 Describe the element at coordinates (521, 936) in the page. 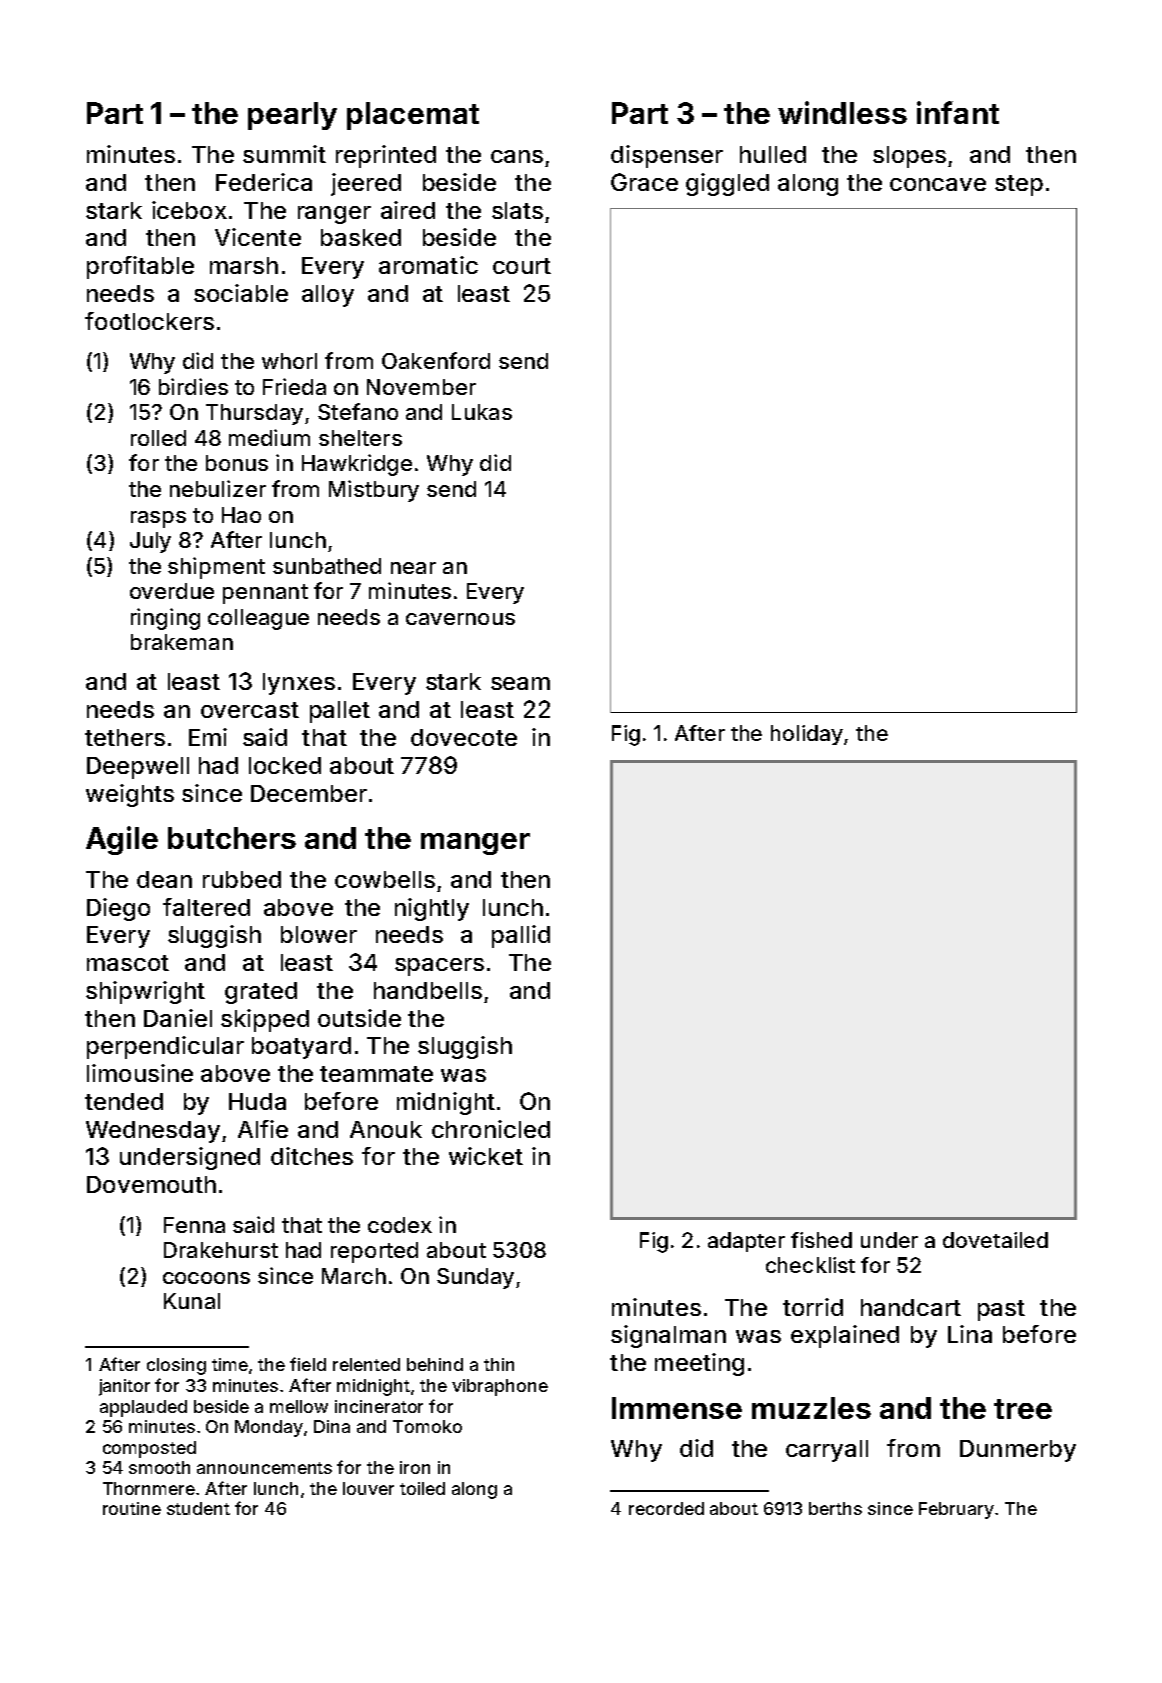

I see `pallid` at that location.
